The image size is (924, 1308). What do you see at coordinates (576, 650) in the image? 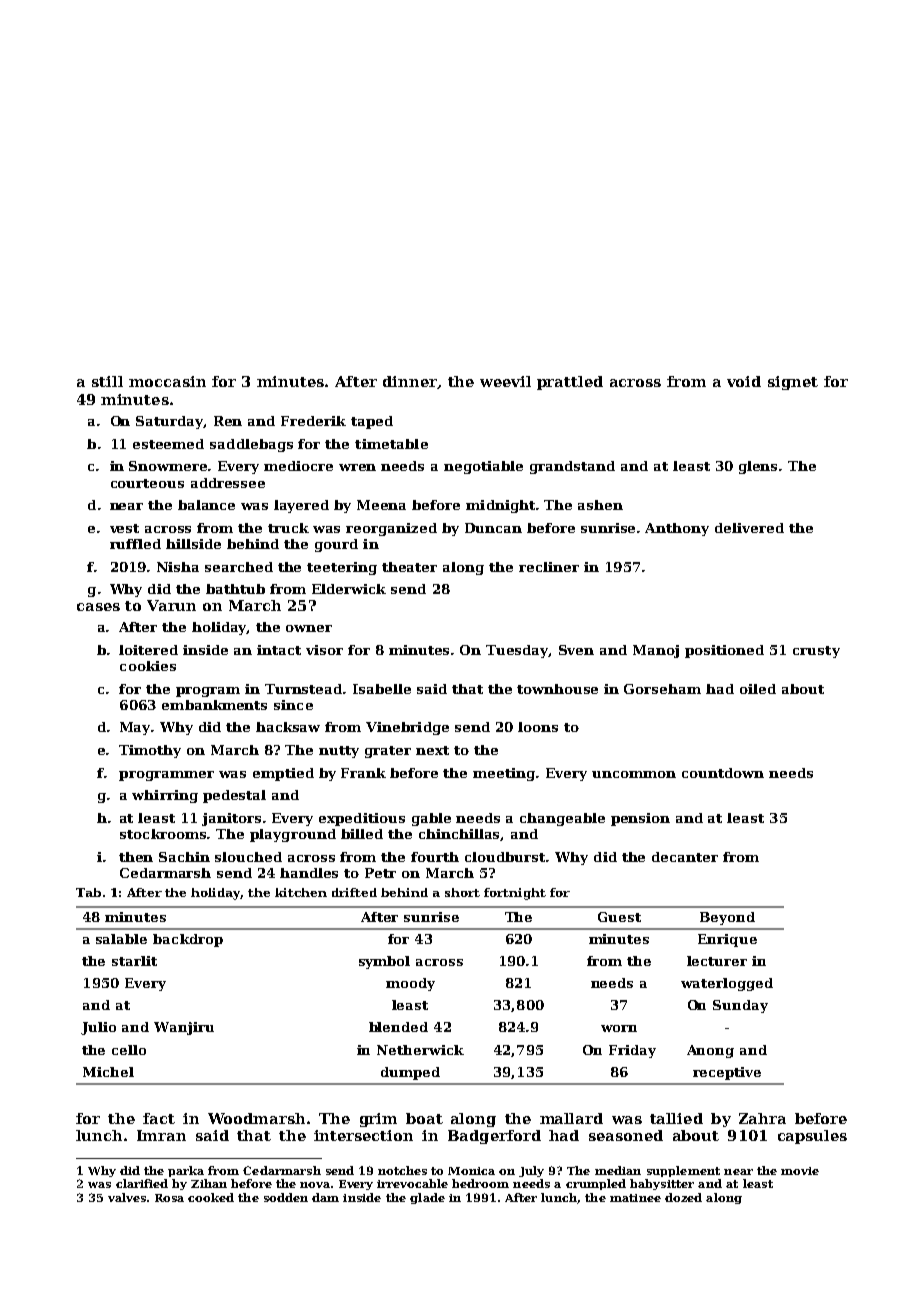
I see `Sven` at bounding box center [576, 650].
